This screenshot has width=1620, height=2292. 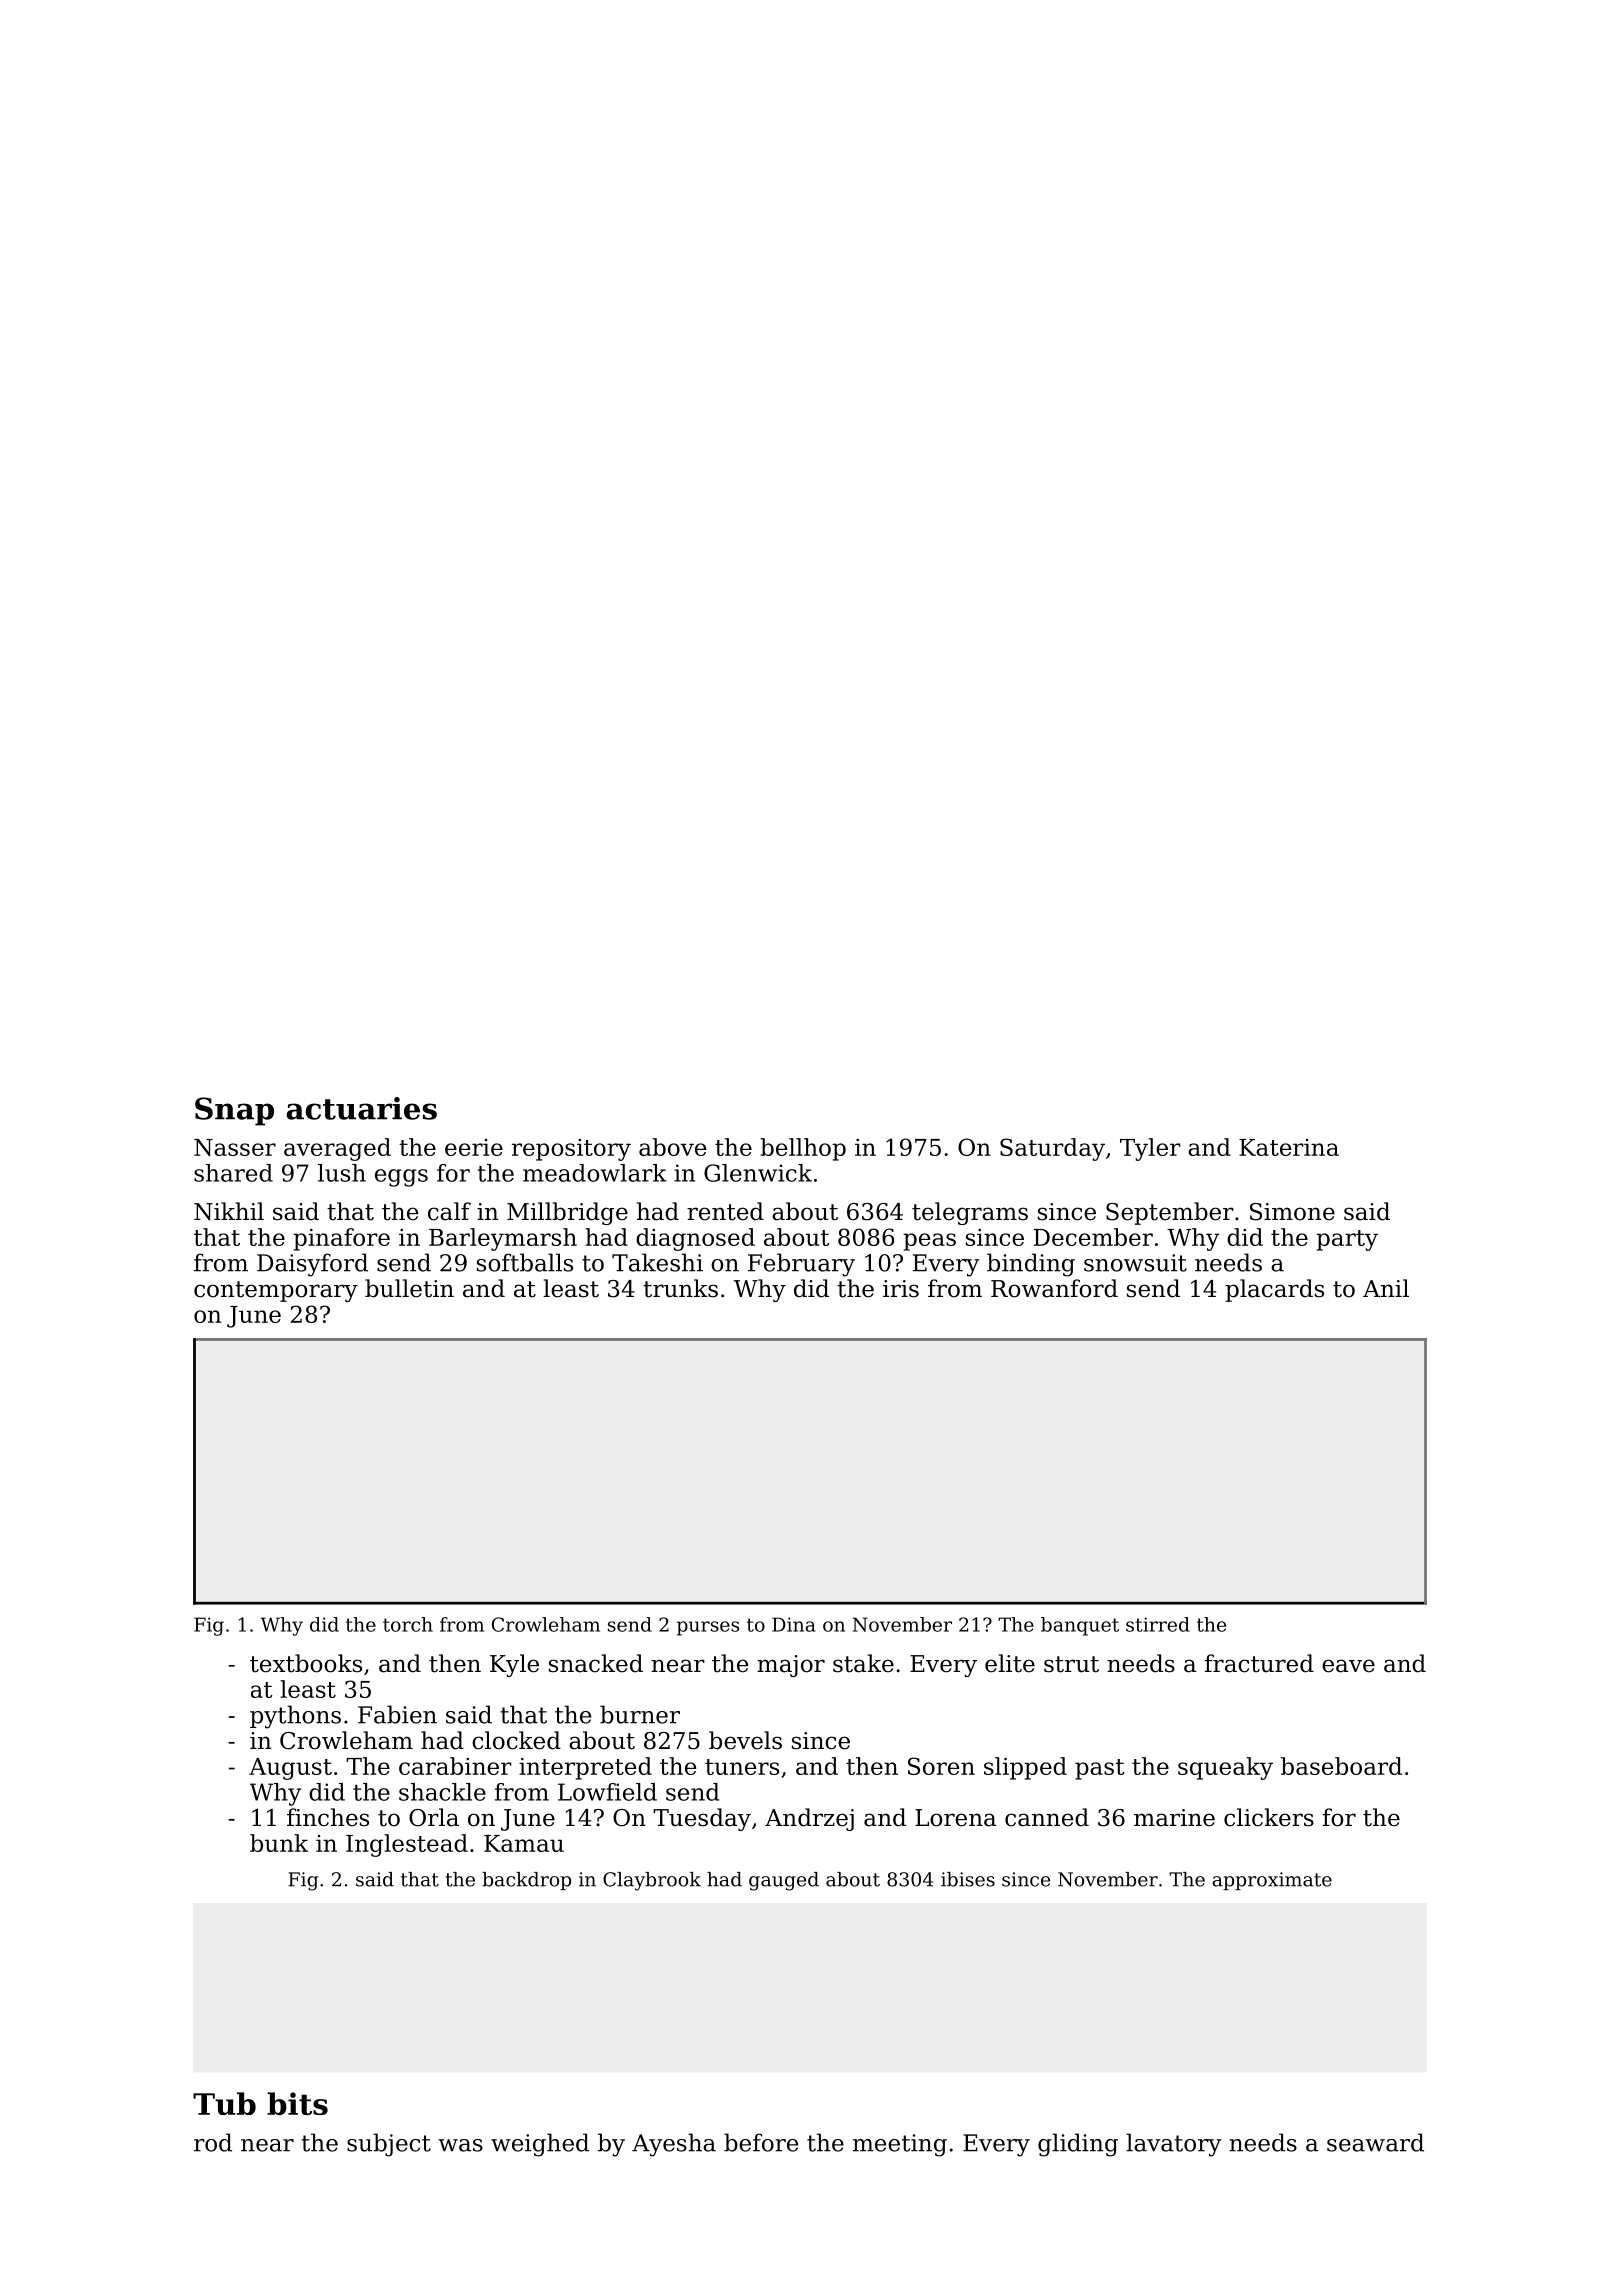 What do you see at coordinates (1078, 2145) in the screenshot?
I see `gliding` at bounding box center [1078, 2145].
